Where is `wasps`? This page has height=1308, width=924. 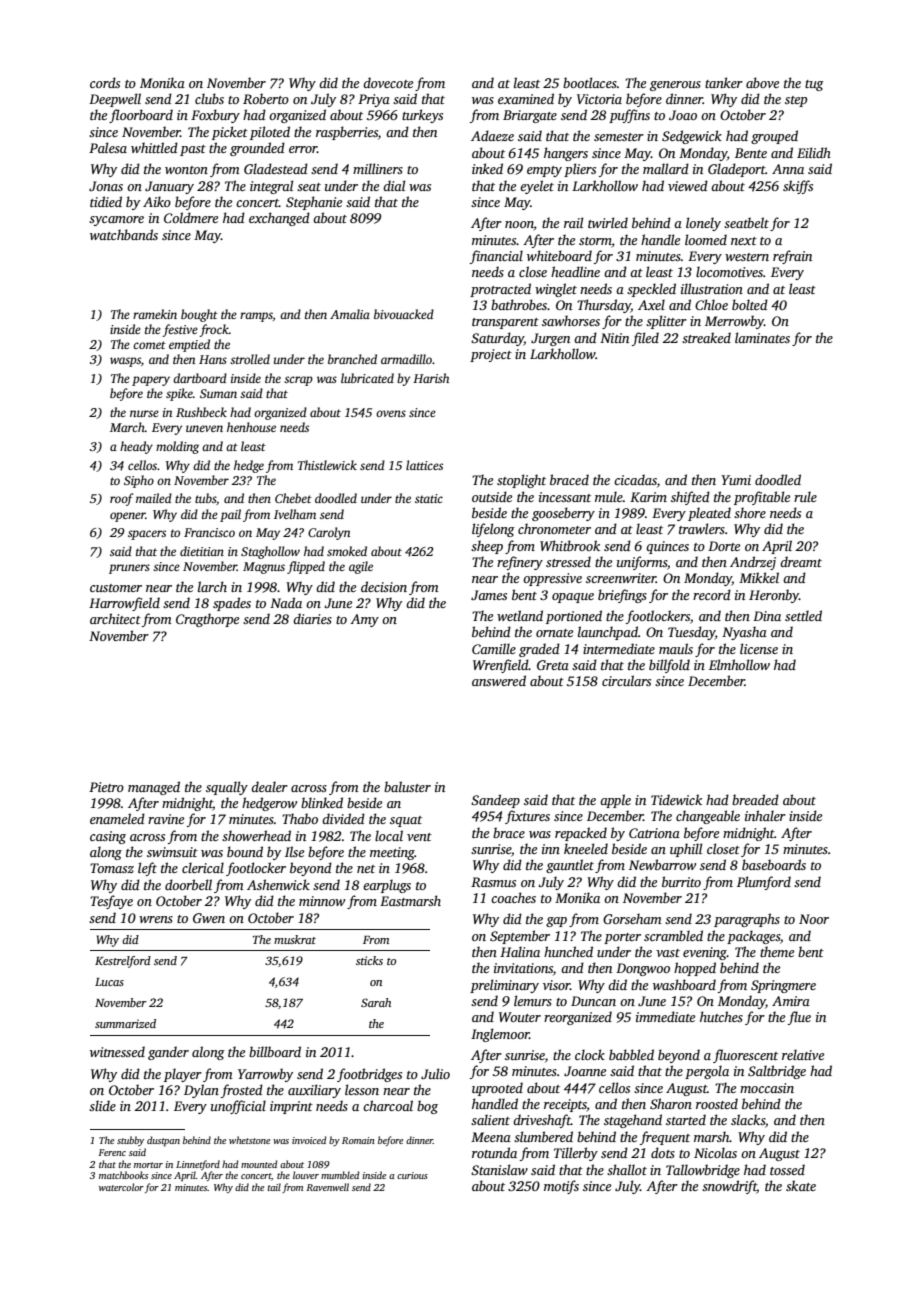
wasps is located at coordinates (125, 362).
